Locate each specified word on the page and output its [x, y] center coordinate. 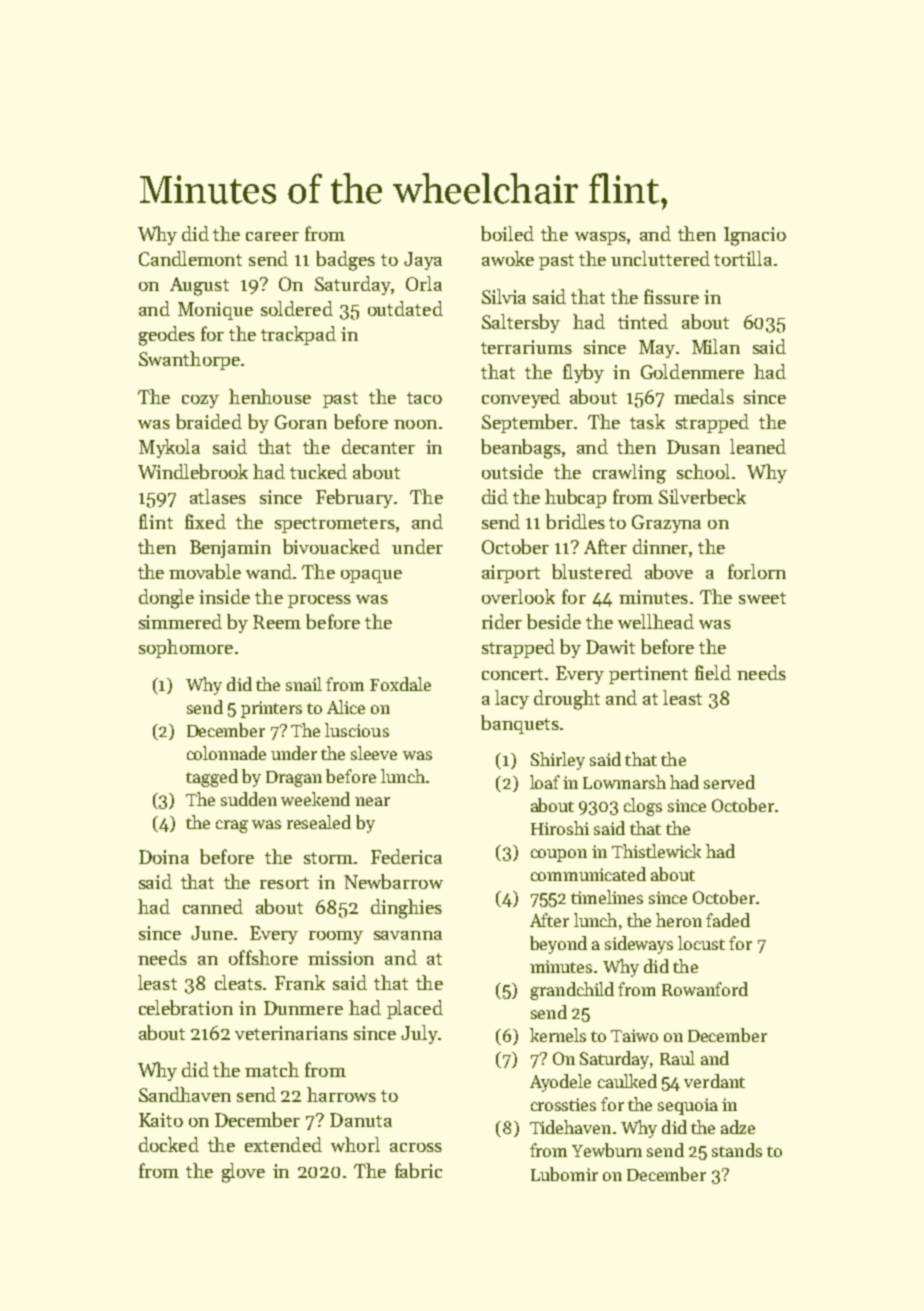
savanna [408, 935]
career [272, 236]
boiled [507, 233]
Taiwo [634, 1035]
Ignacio [755, 236]
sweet [762, 598]
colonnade [226, 753]
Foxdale [400, 684]
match [272, 1069]
